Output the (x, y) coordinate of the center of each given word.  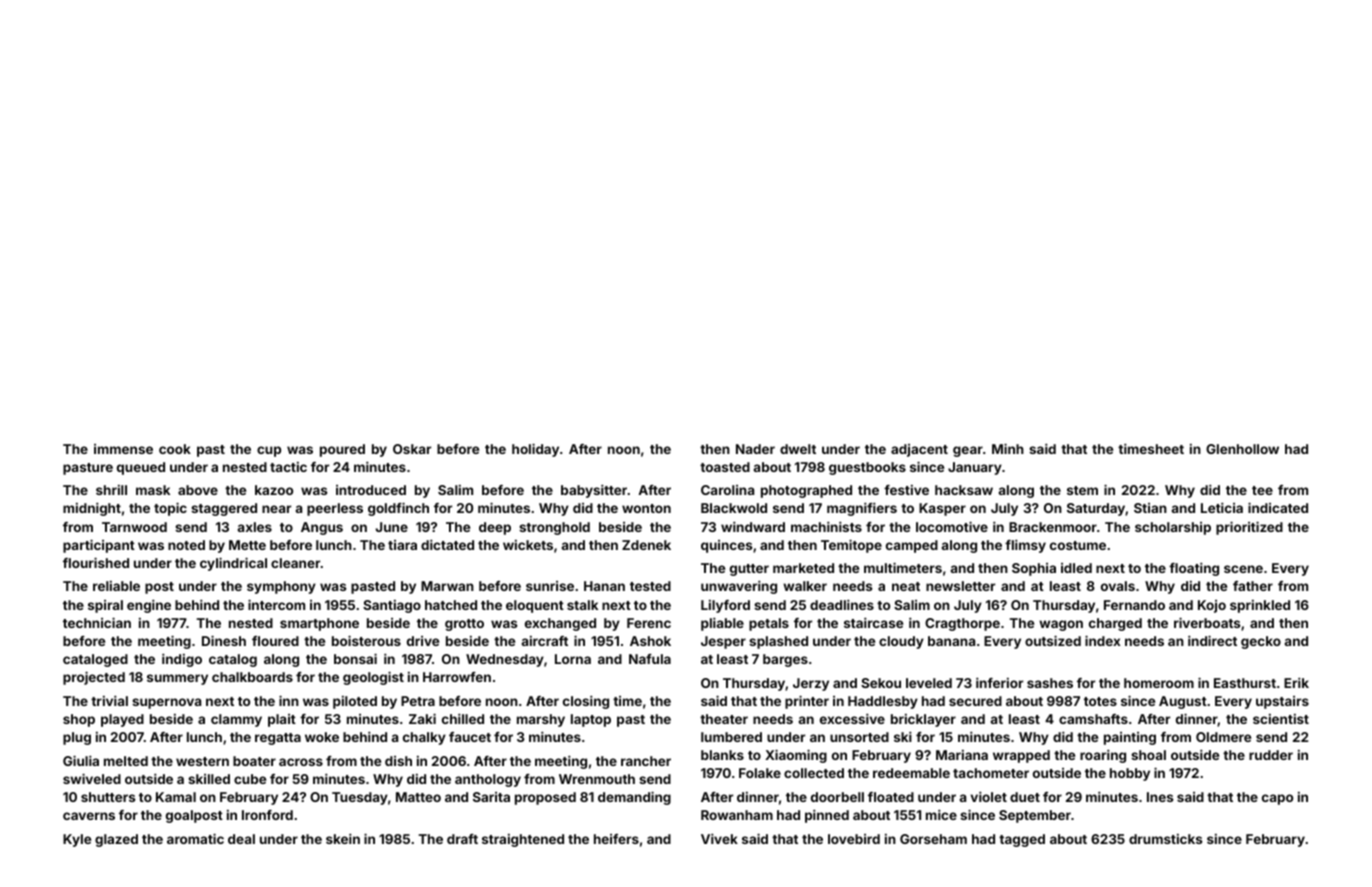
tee (1262, 490)
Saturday (1096, 509)
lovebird (854, 839)
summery (177, 679)
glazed (116, 840)
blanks (722, 755)
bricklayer (923, 720)
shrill (111, 490)
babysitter (594, 491)
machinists (826, 526)
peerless (335, 509)
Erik (1296, 682)
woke (322, 737)
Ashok (650, 641)
